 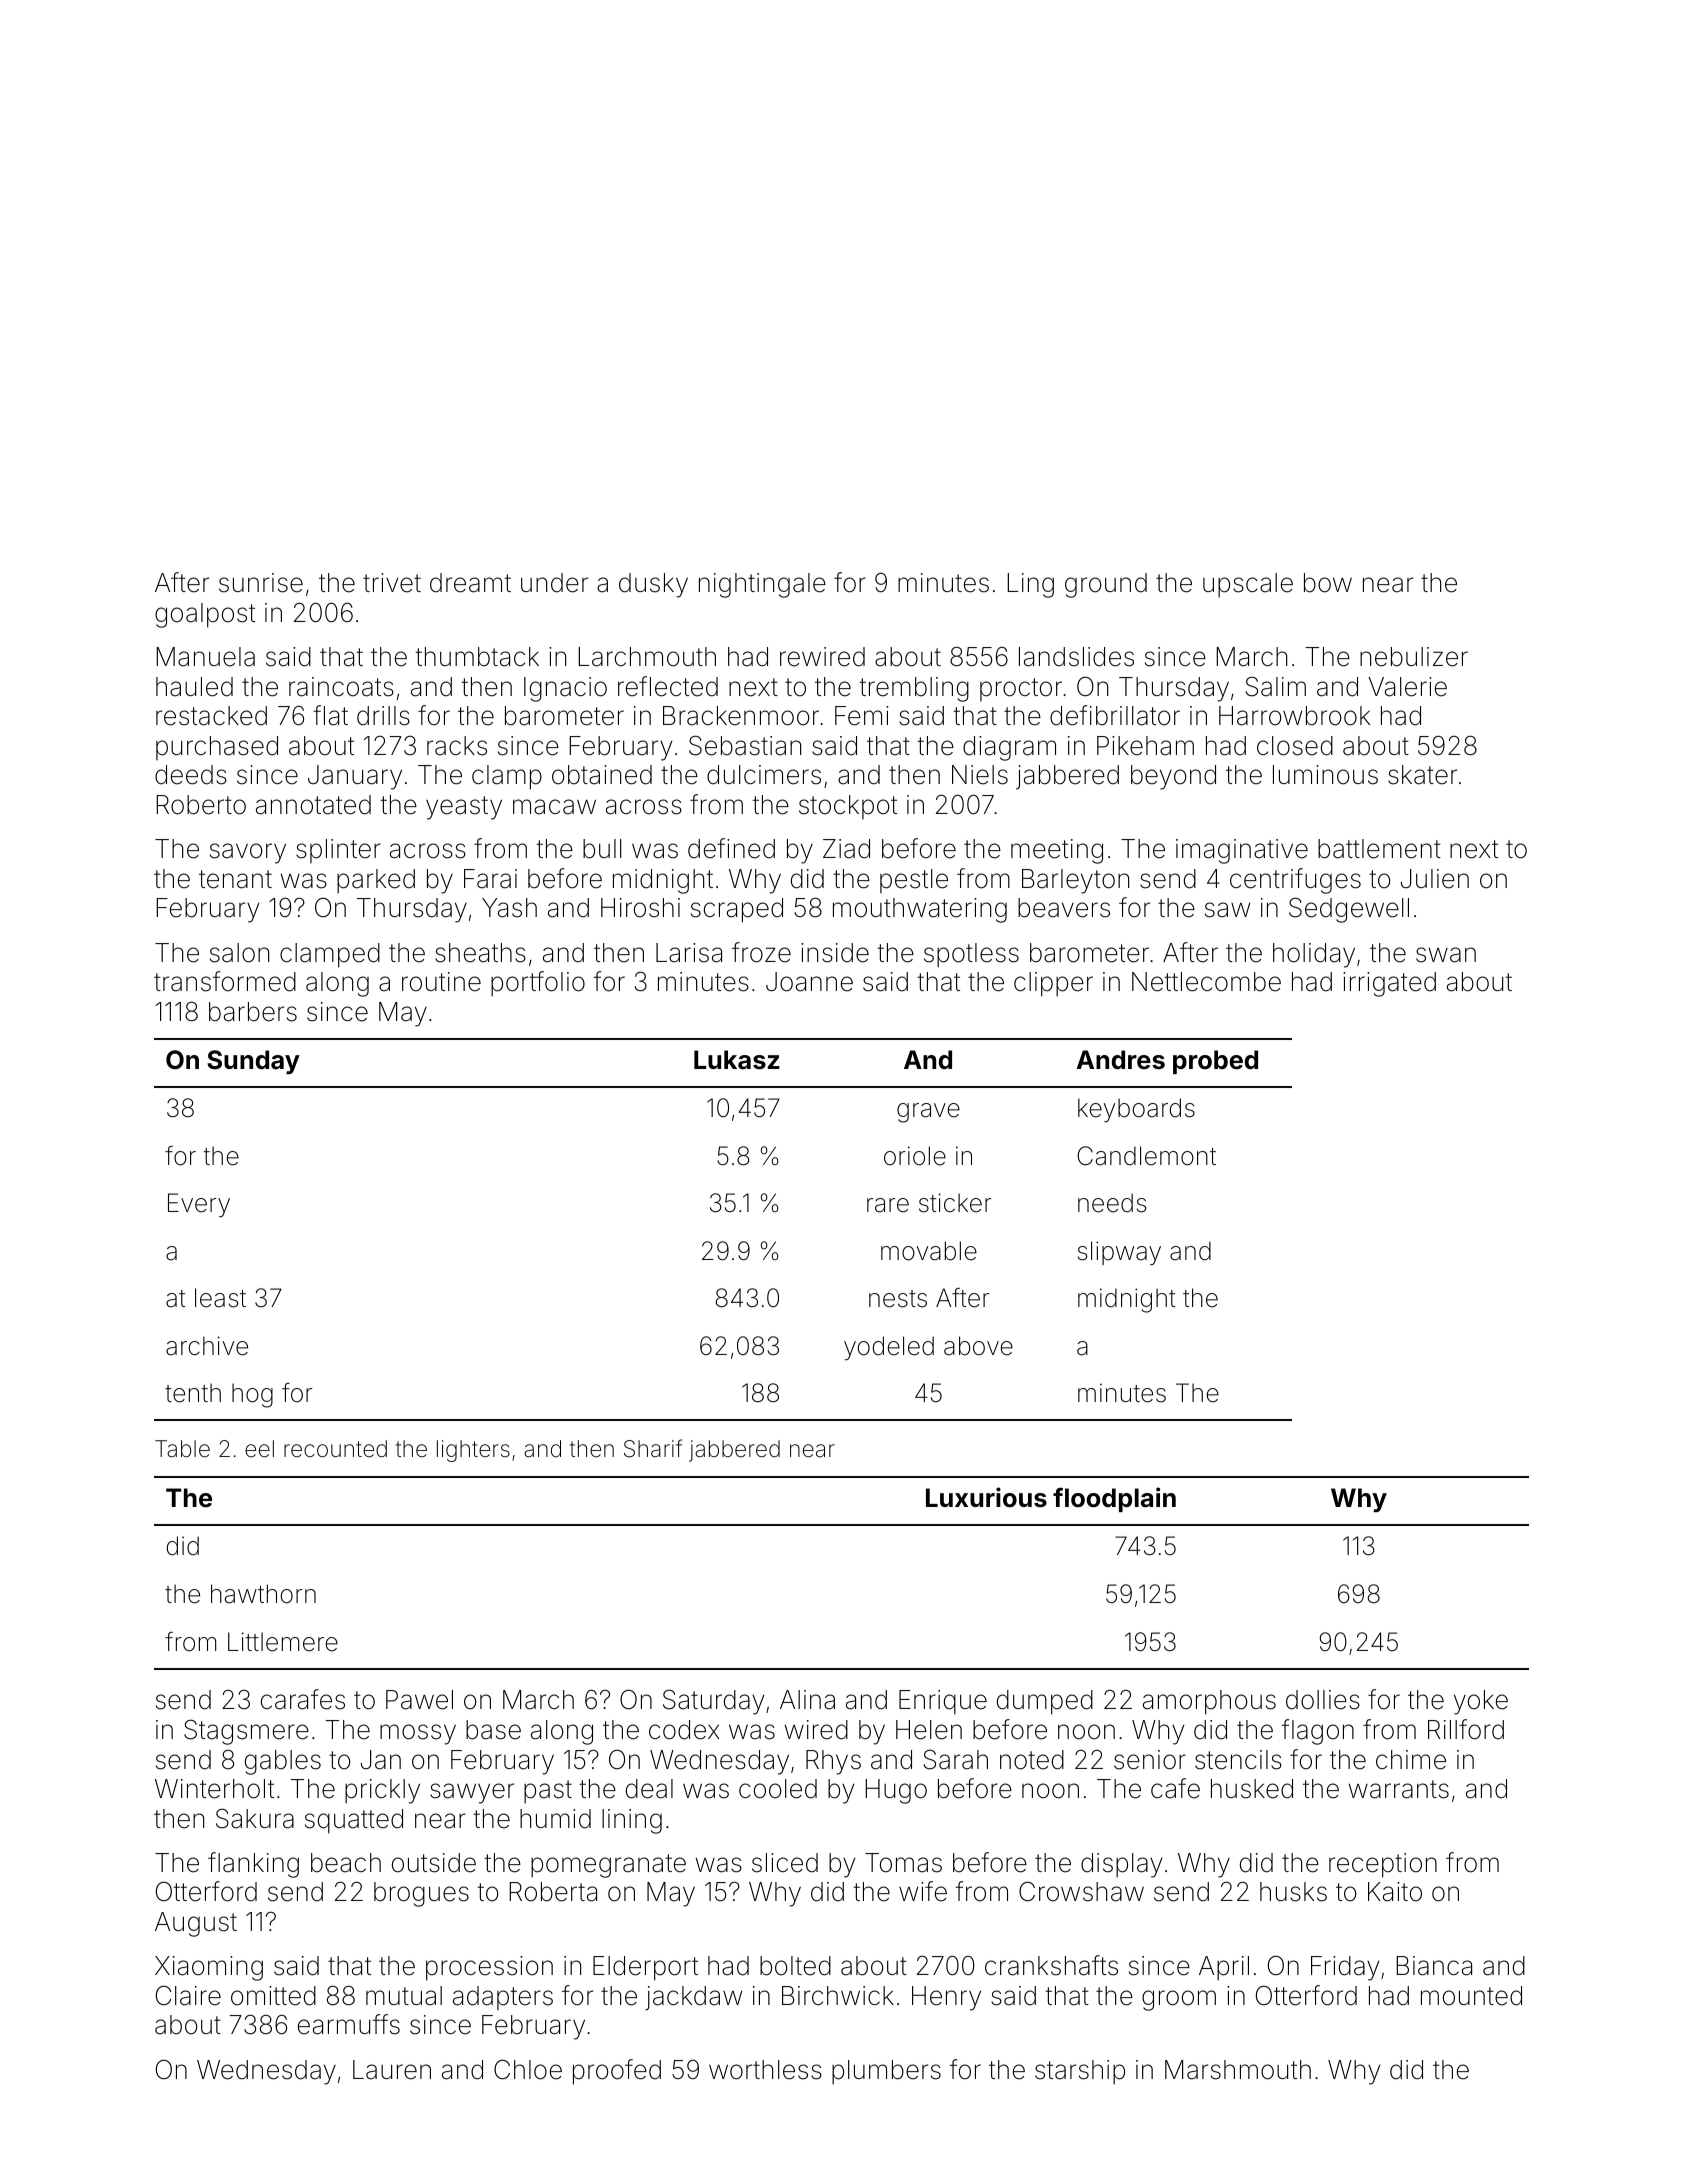 What do you see at coordinates (489, 1968) in the page?
I see `procession` at bounding box center [489, 1968].
